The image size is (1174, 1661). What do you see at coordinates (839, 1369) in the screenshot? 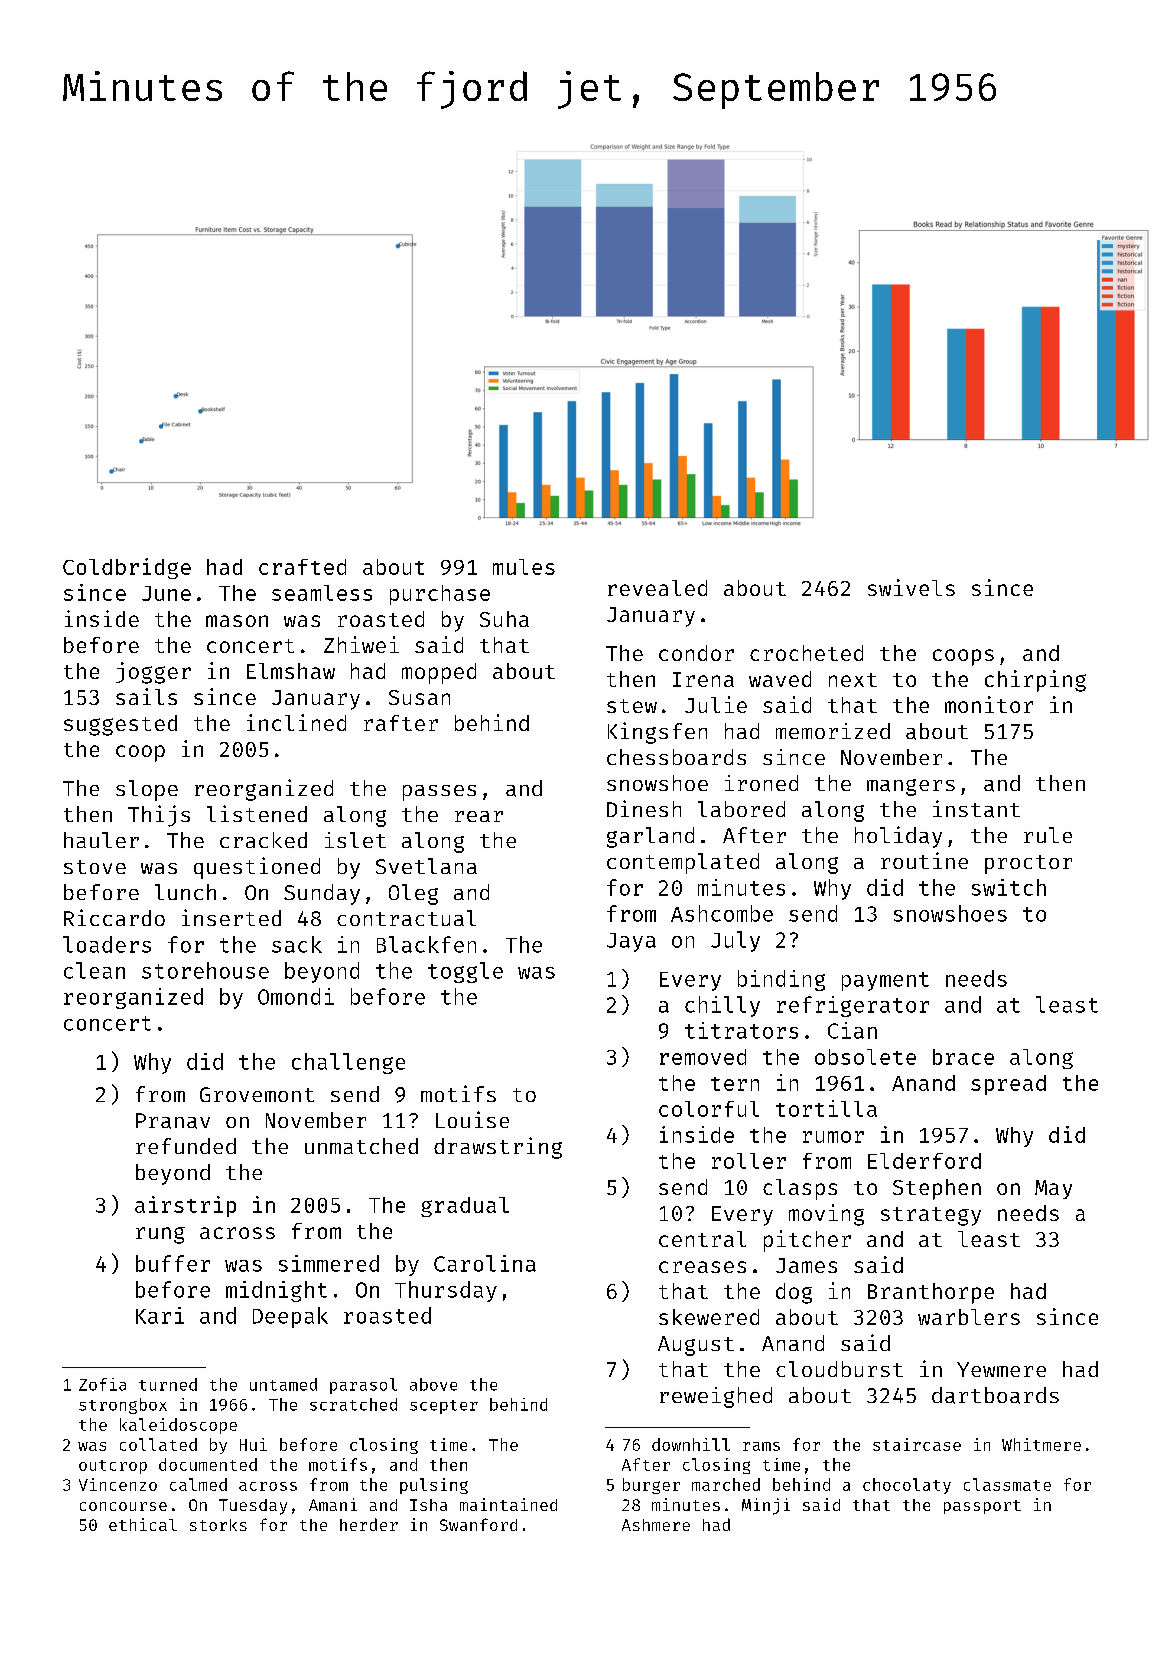
I see `cloudburst` at bounding box center [839, 1369].
